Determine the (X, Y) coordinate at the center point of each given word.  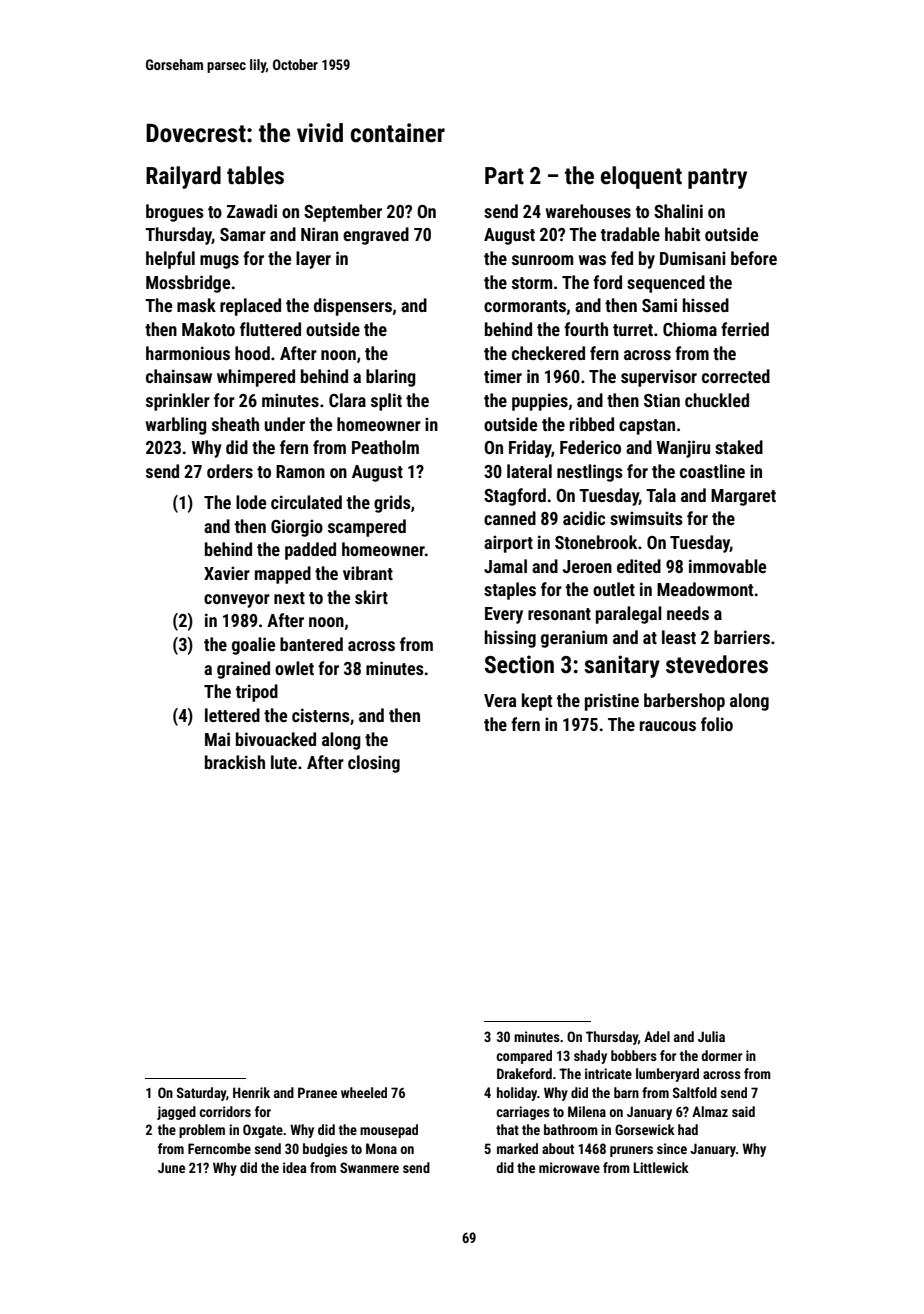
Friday (530, 449)
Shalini (678, 211)
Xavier (227, 573)
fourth (586, 329)
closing (374, 764)
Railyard (183, 177)
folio (717, 724)
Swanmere (369, 1167)
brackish (235, 762)
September (343, 213)
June (171, 1167)
